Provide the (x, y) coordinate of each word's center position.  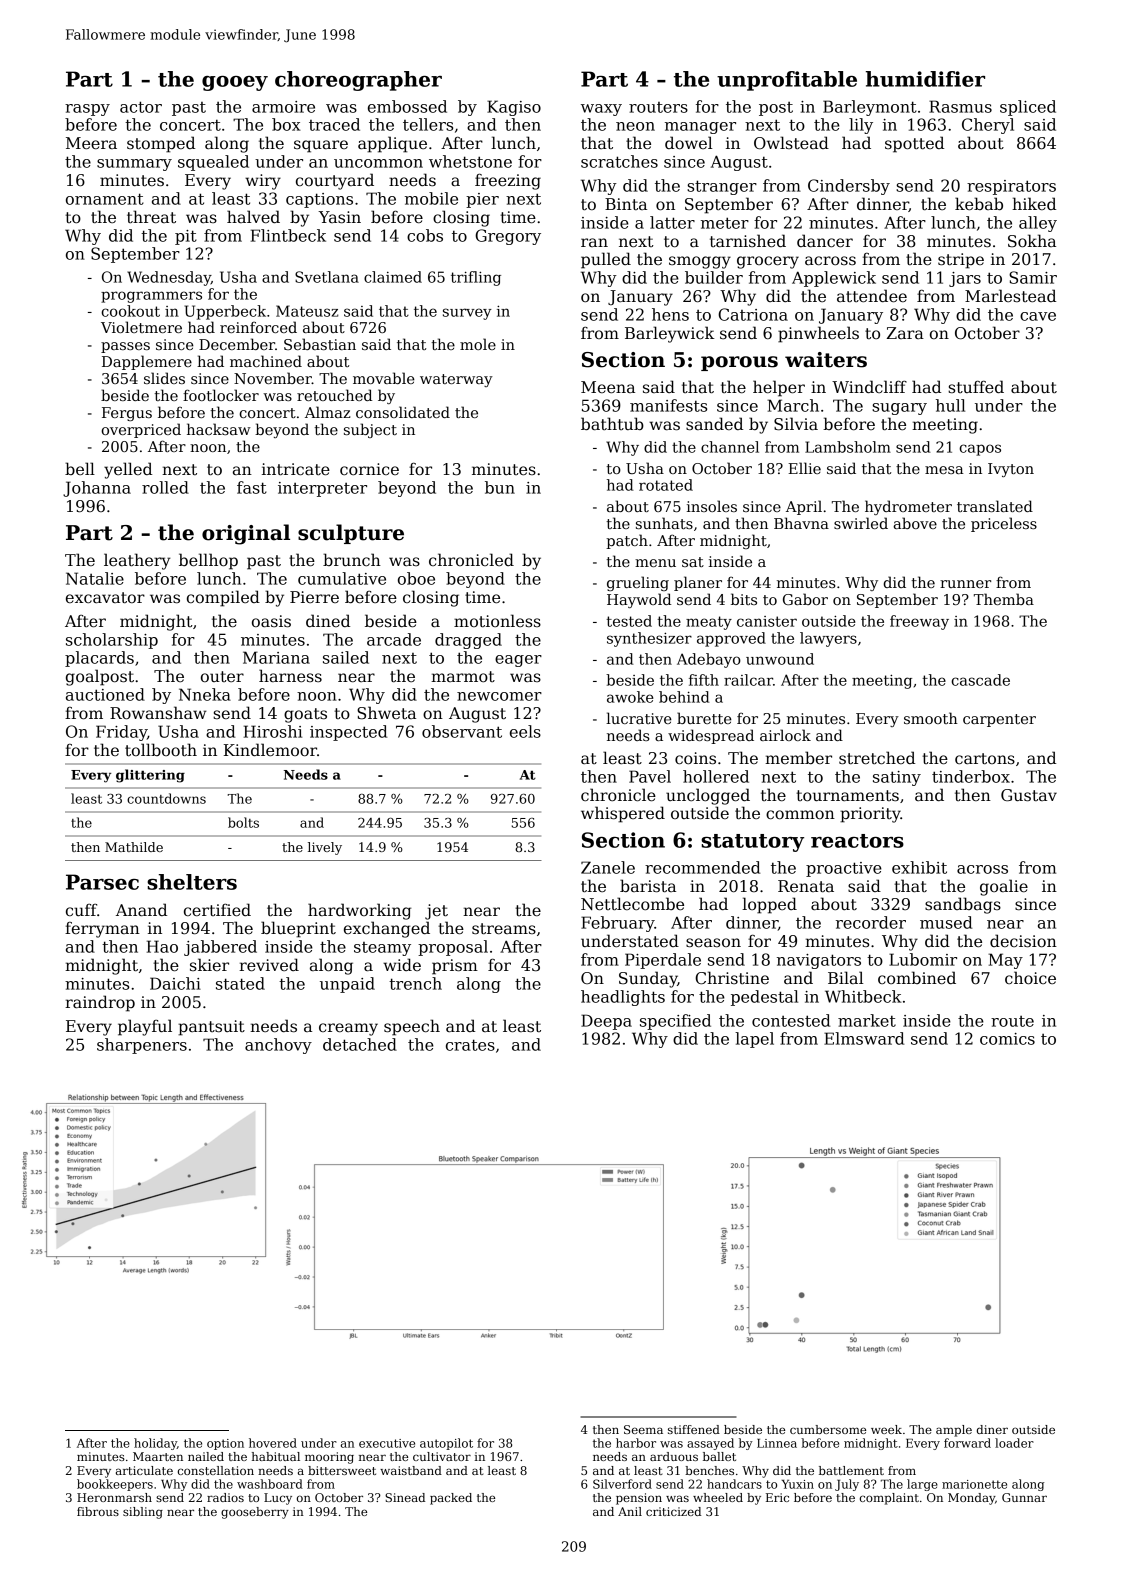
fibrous (98, 1511)
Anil (630, 1511)
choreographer (358, 81)
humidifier (925, 79)
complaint (889, 1499)
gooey (235, 83)
